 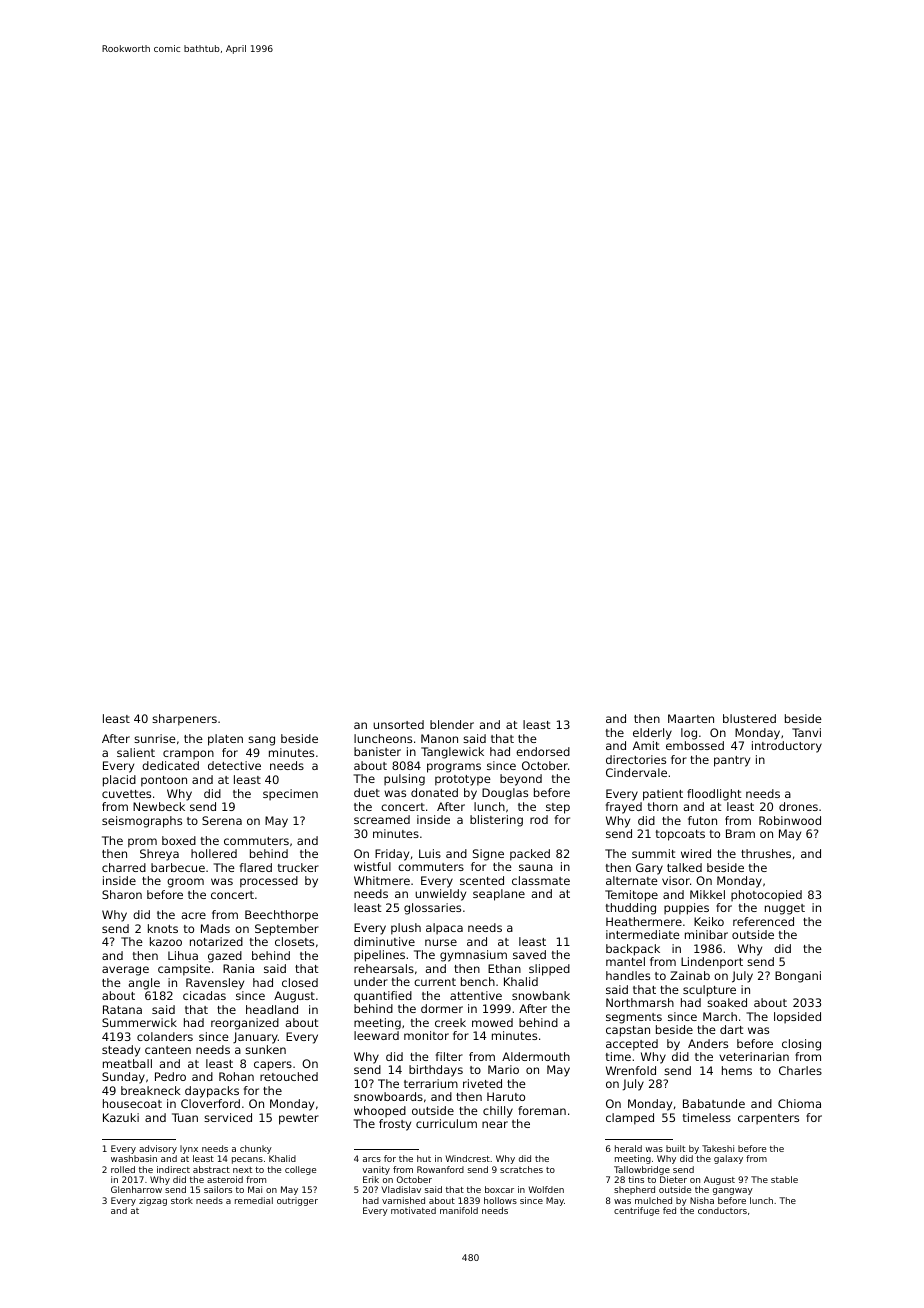 What do you see at coordinates (542, 1110) in the image?
I see `foreman` at bounding box center [542, 1110].
